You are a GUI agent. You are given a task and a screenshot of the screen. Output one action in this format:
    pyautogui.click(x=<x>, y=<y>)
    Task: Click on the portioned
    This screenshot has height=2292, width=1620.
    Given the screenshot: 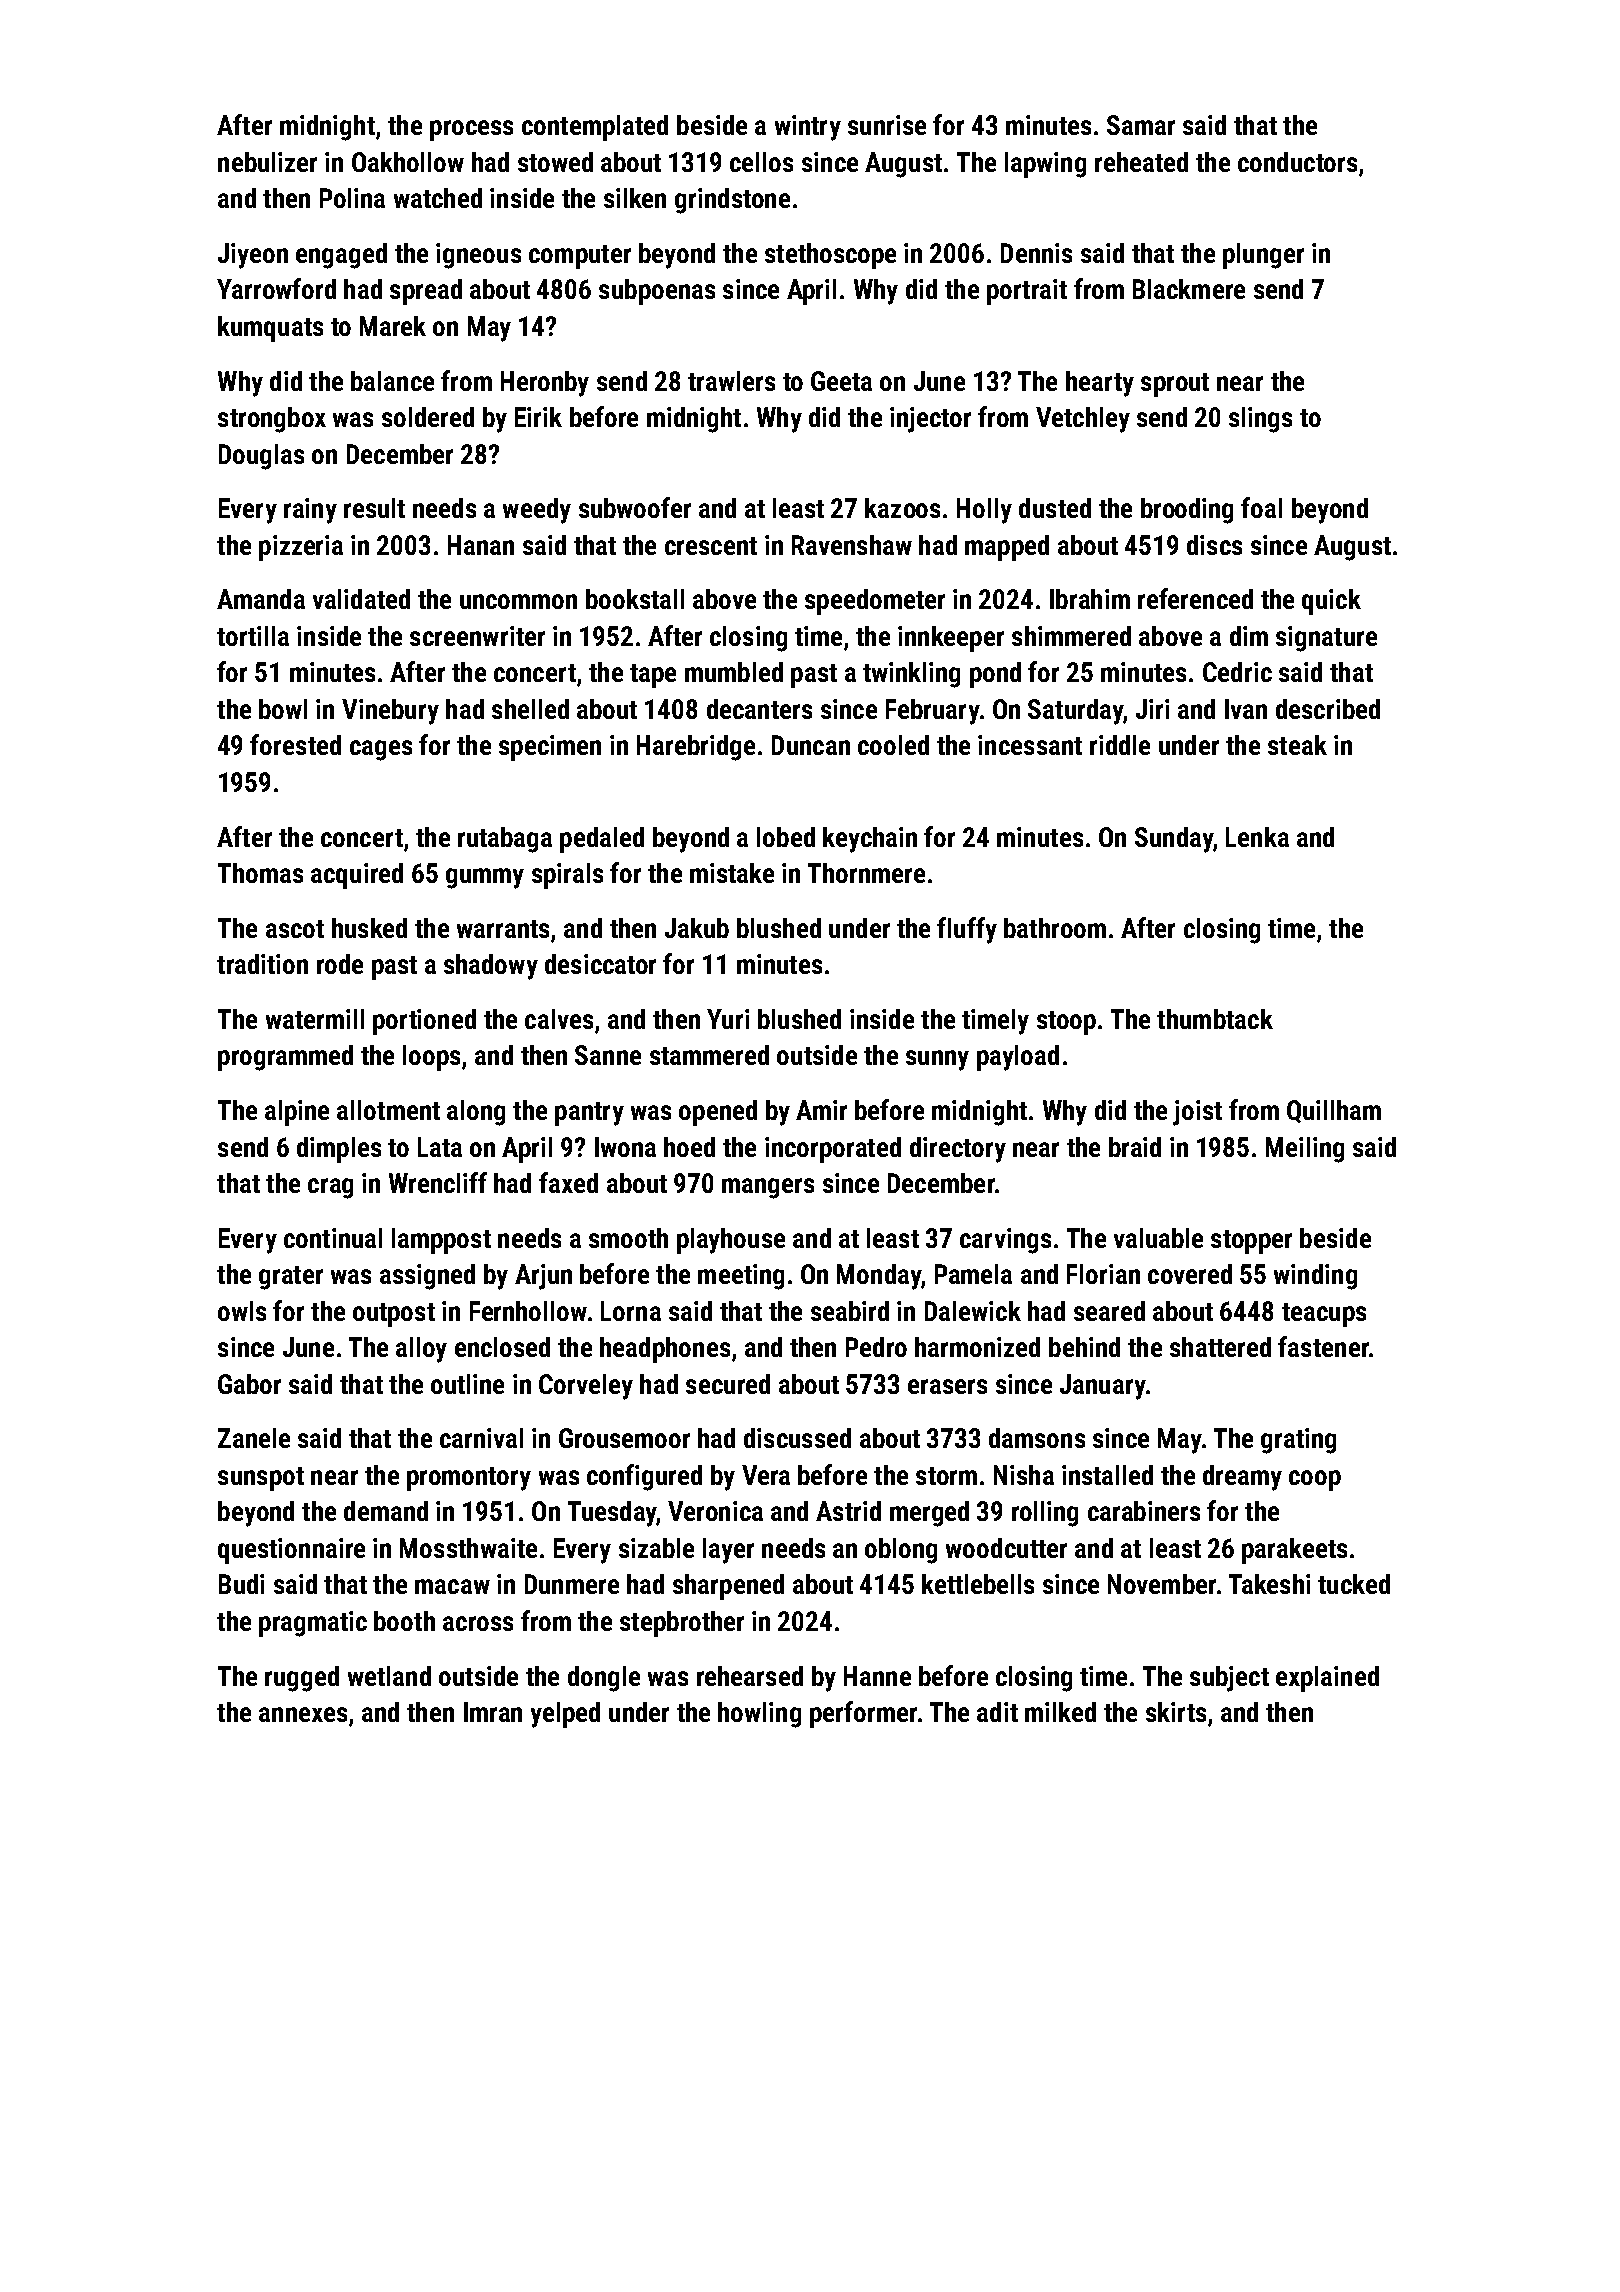 What is the action you would take?
    pyautogui.click(x=424, y=1022)
